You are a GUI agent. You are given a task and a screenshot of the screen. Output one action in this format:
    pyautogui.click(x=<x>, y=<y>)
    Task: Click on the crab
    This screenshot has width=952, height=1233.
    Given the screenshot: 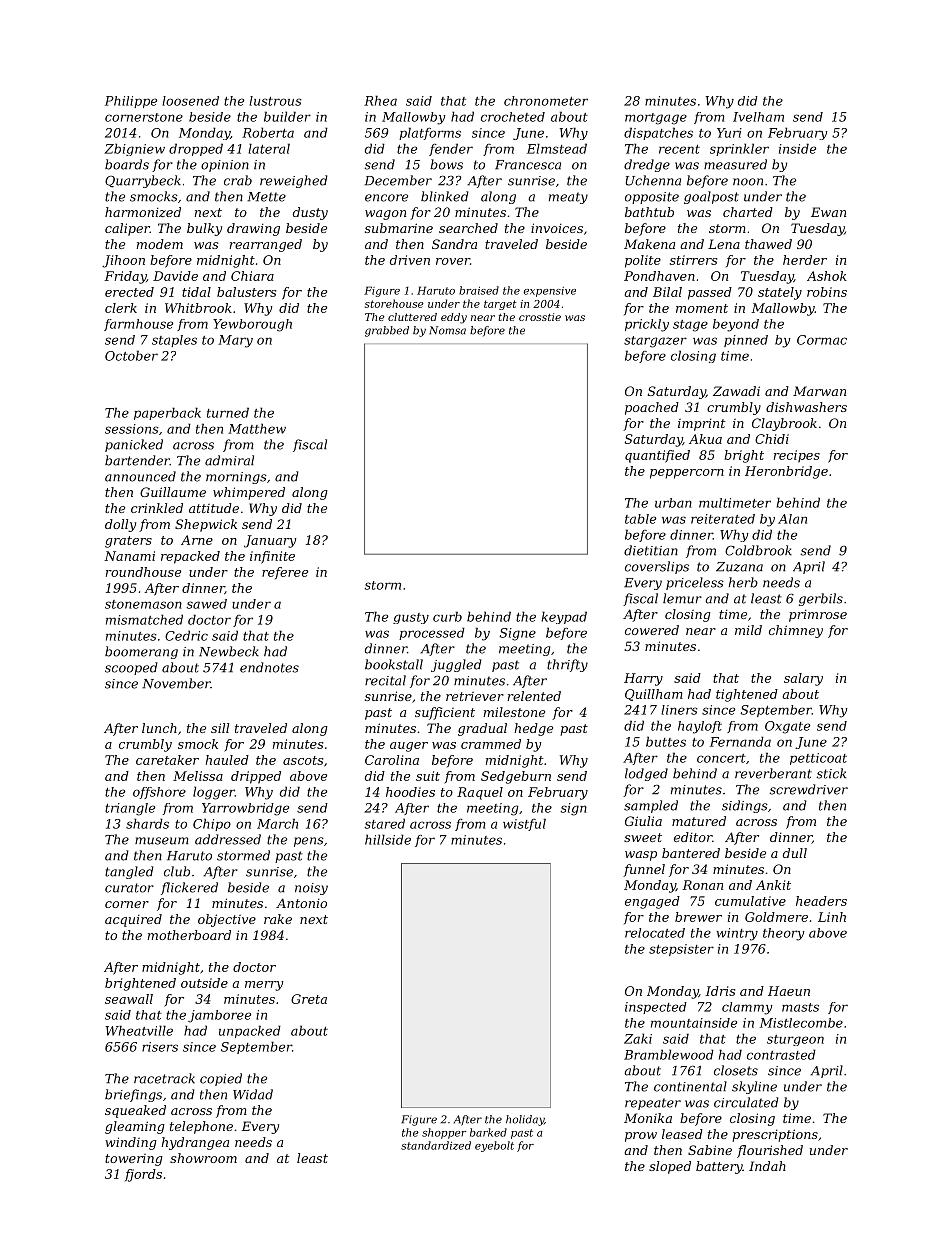 What is the action you would take?
    pyautogui.click(x=238, y=180)
